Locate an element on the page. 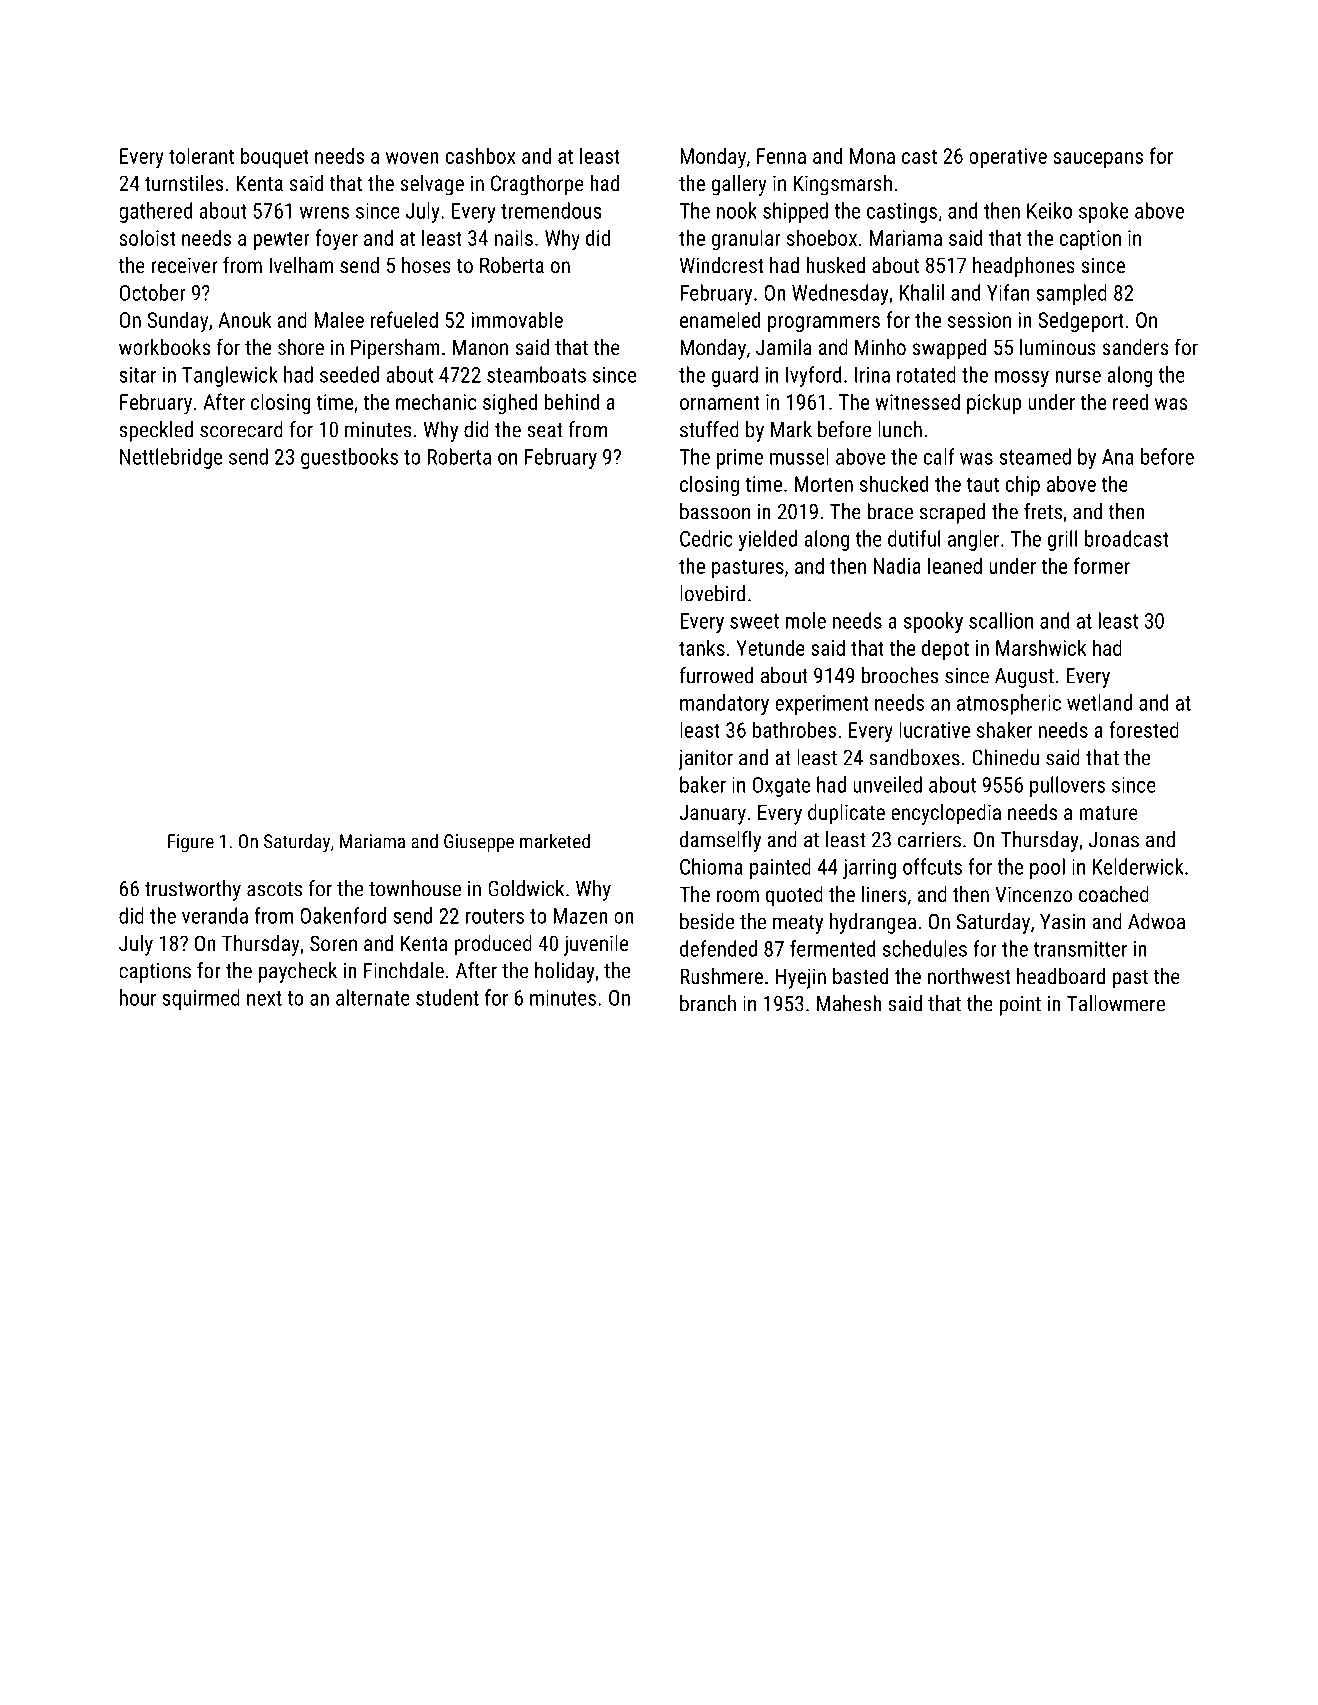  Marshwick is located at coordinates (1041, 647).
